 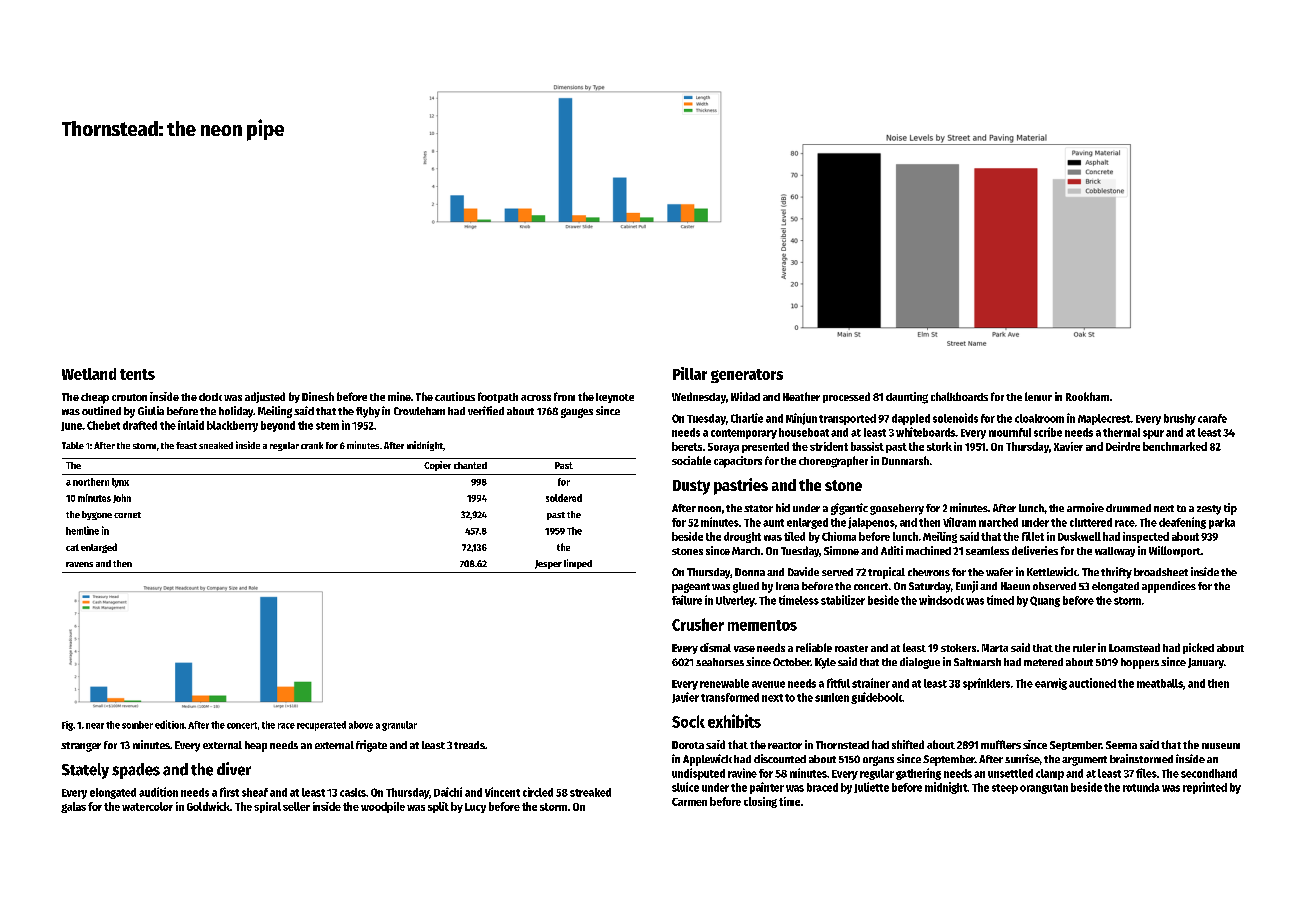 What do you see at coordinates (327, 426) in the page?
I see `stem` at bounding box center [327, 426].
